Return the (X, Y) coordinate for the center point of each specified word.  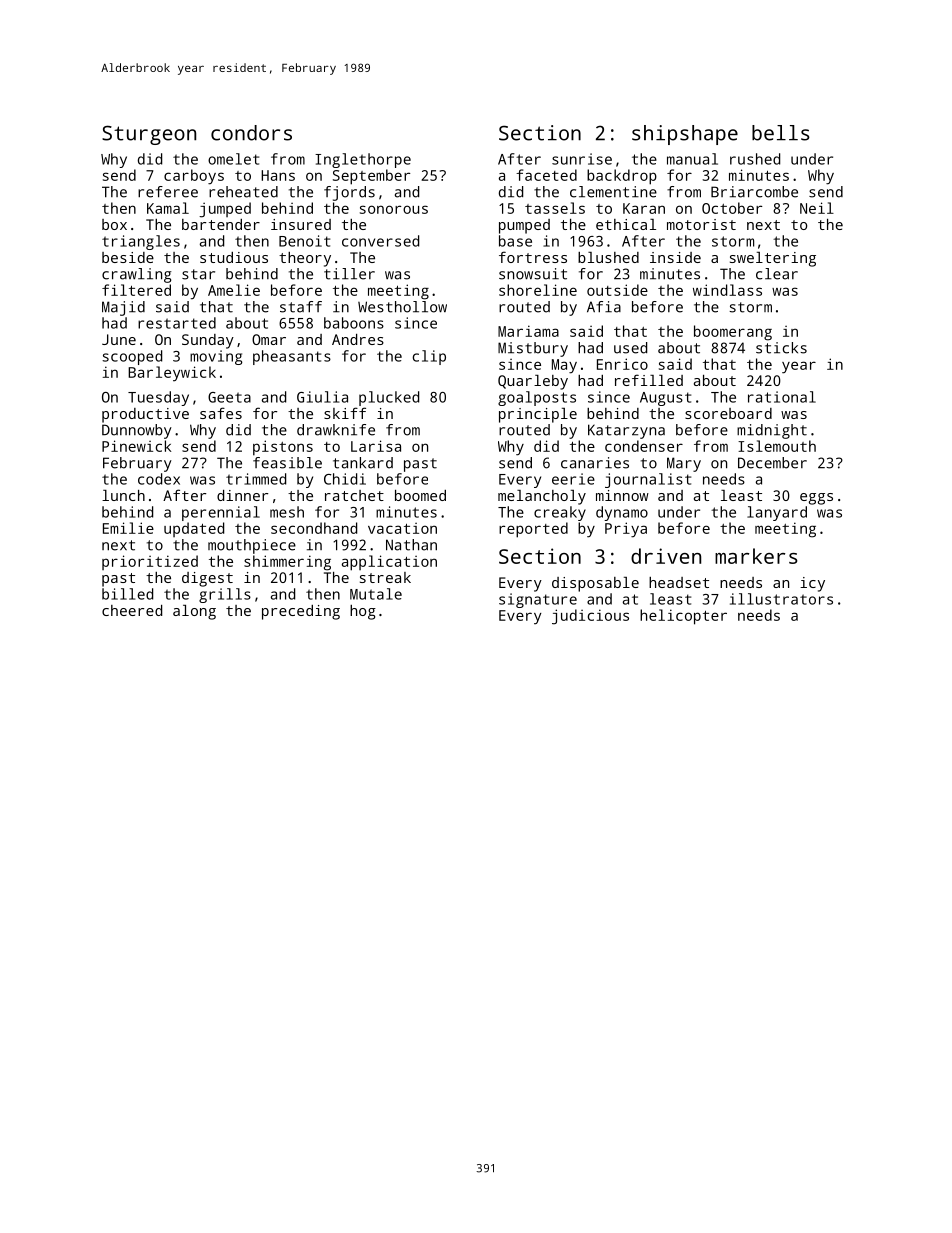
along (194, 612)
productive (145, 415)
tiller (349, 274)
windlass (727, 290)
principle (538, 415)
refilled (649, 380)
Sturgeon (149, 135)
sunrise (582, 159)
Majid (123, 308)
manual (692, 159)
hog (363, 612)
